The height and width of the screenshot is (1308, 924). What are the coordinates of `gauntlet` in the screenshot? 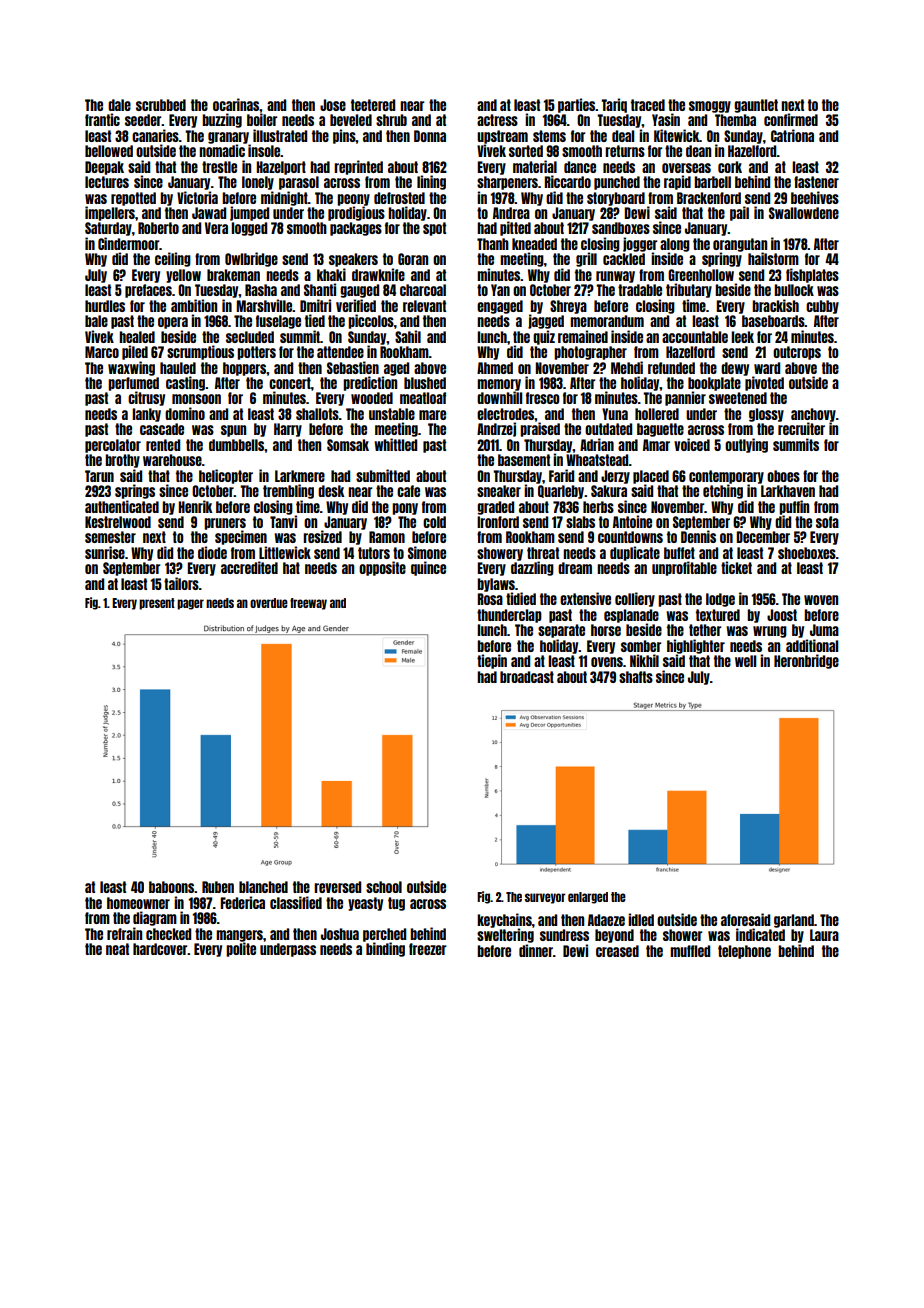 It's located at (756, 106).
